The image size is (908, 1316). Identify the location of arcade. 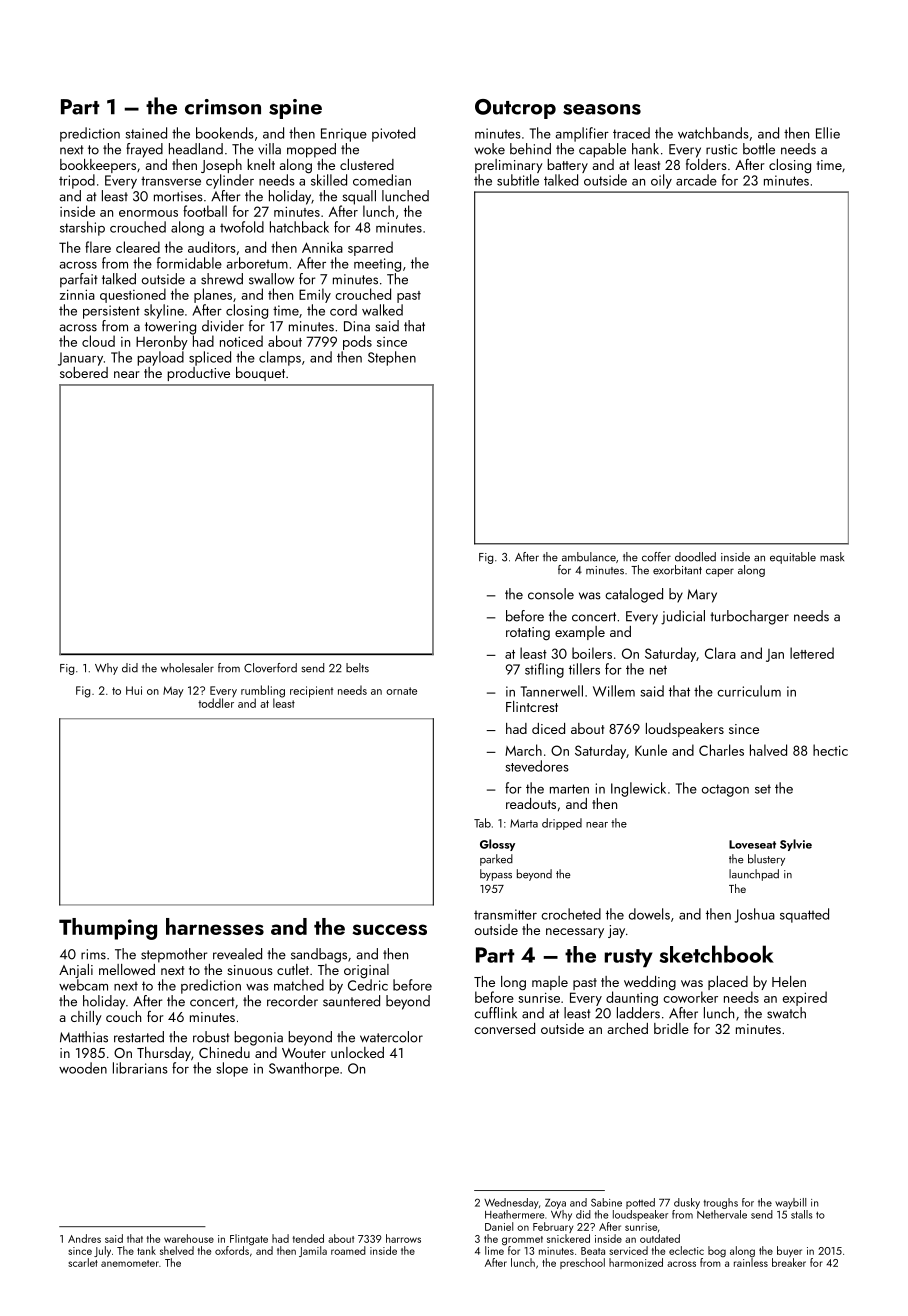
(696, 180).
